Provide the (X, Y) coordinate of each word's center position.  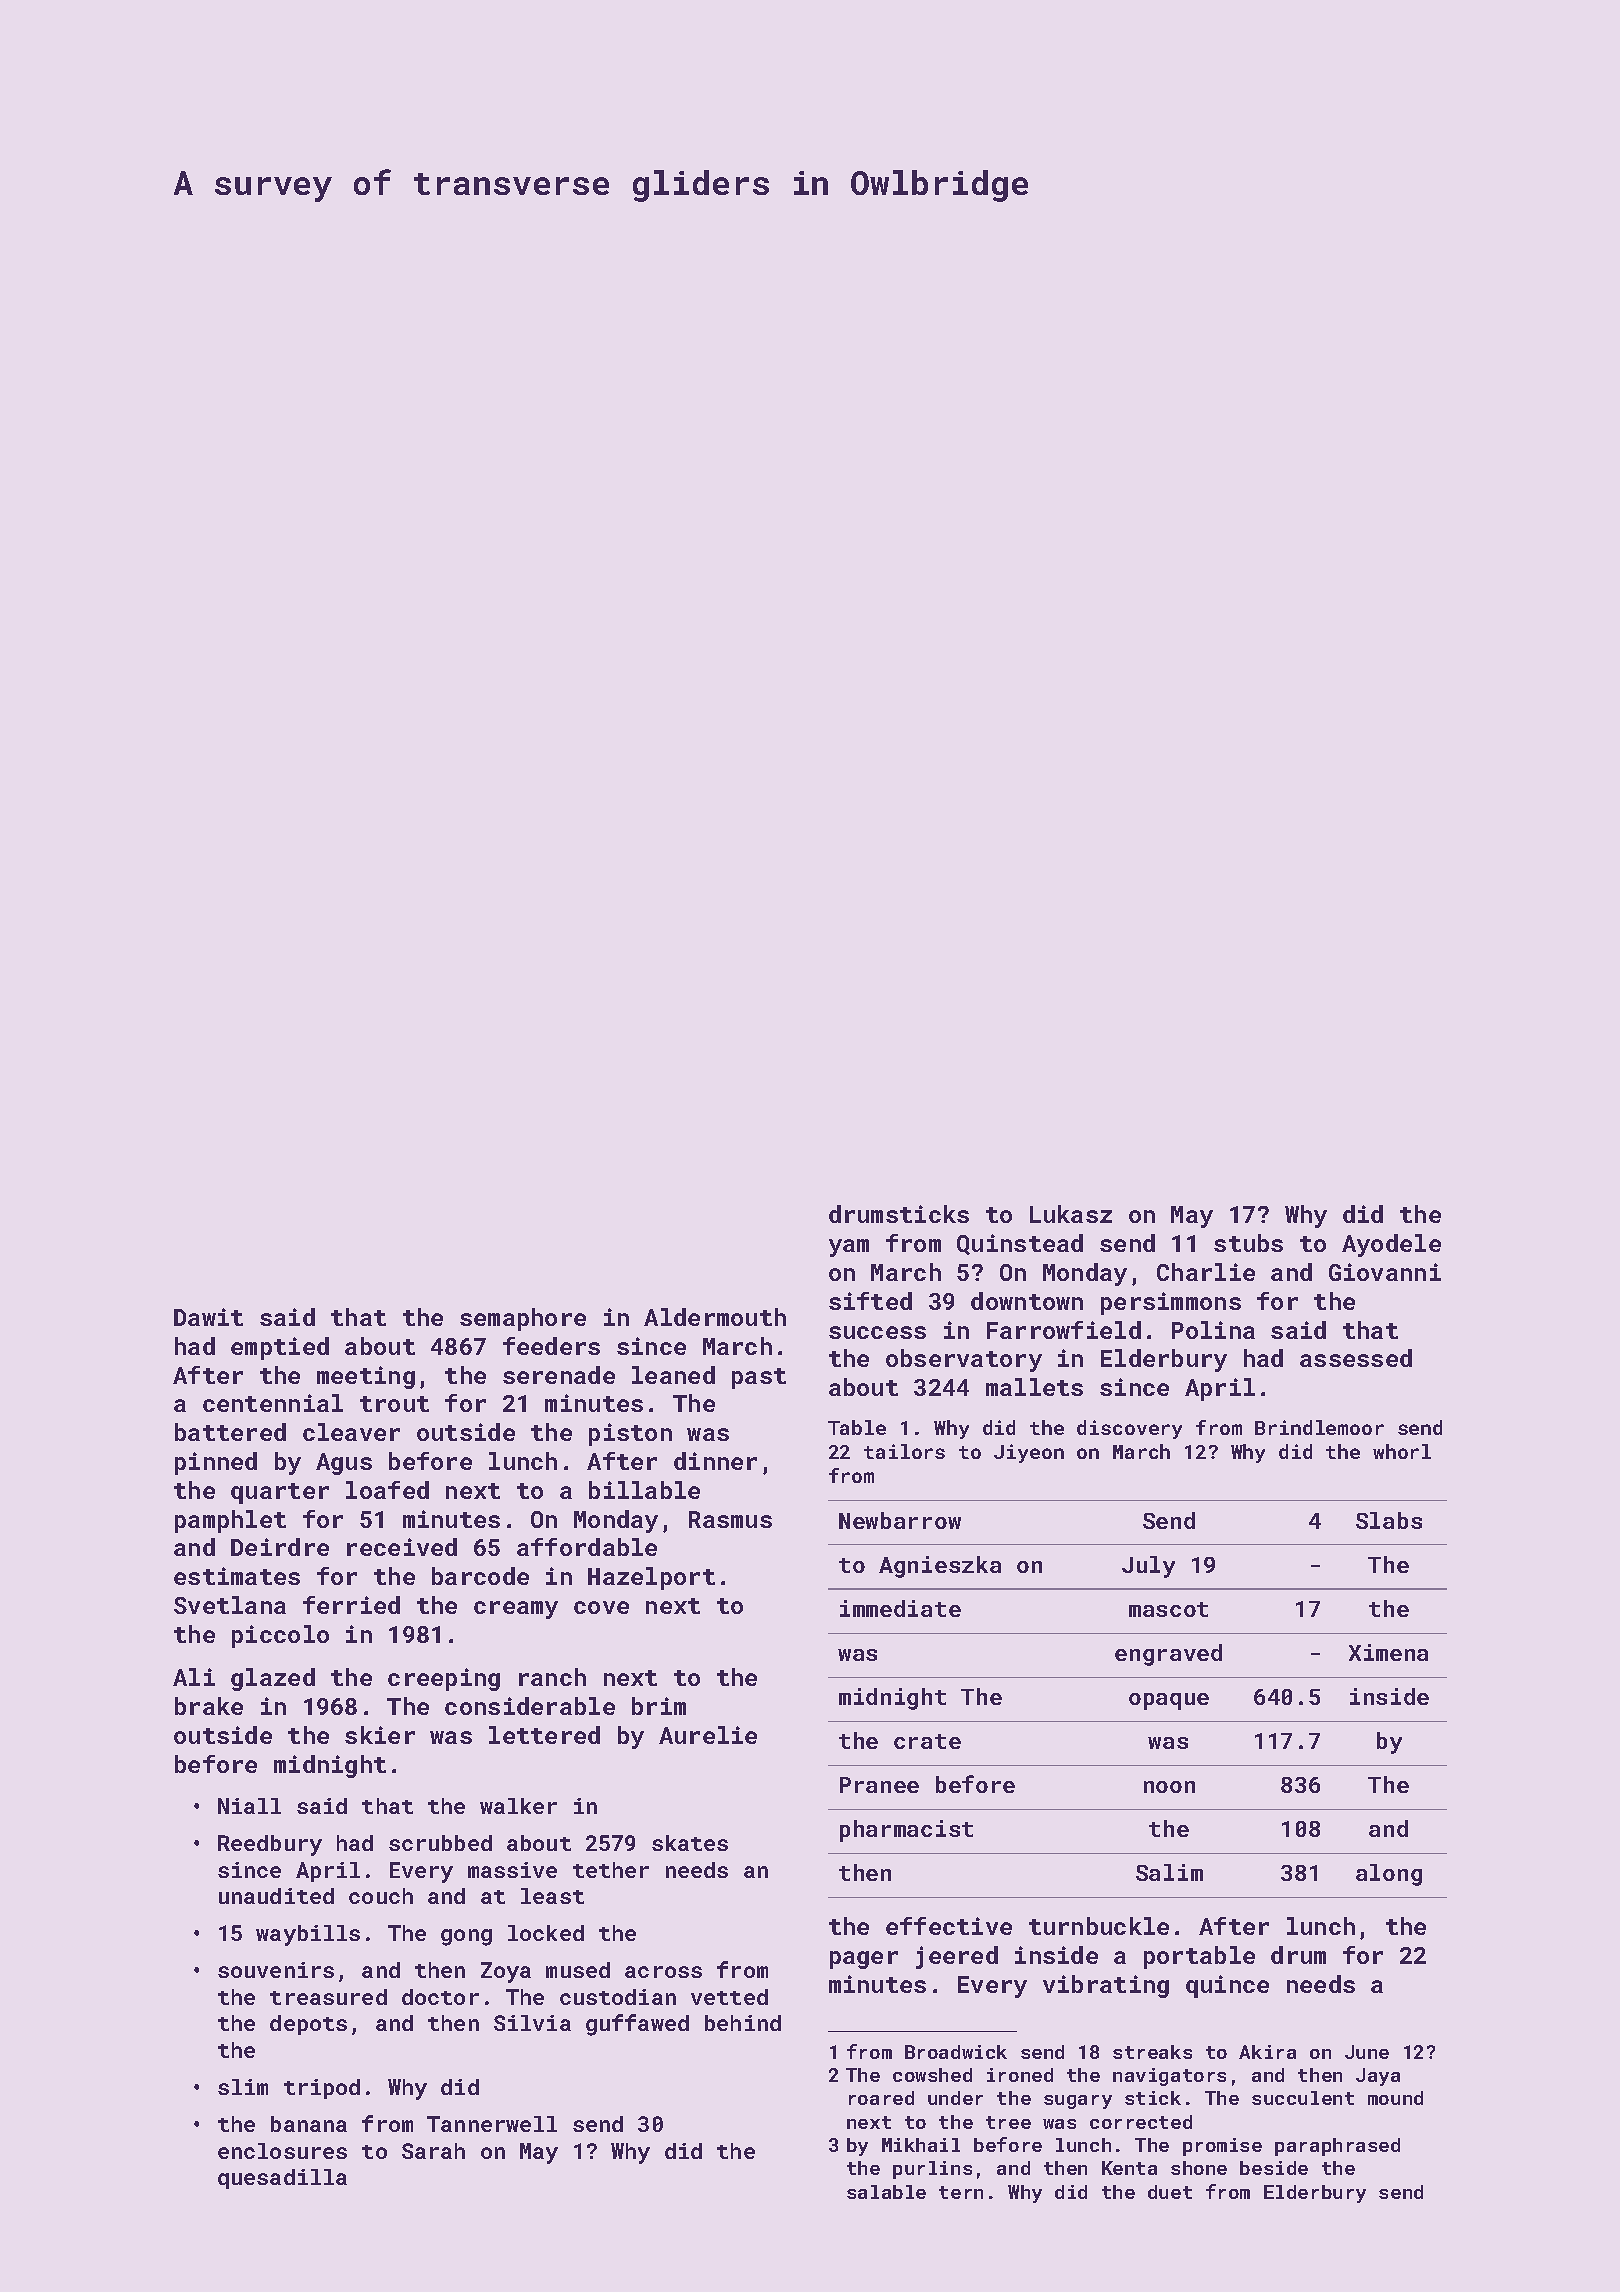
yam (849, 1248)
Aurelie (708, 1735)
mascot (1168, 1609)
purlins (932, 2170)
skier (380, 1735)
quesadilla (282, 2179)
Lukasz (1071, 1214)
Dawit (208, 1317)
